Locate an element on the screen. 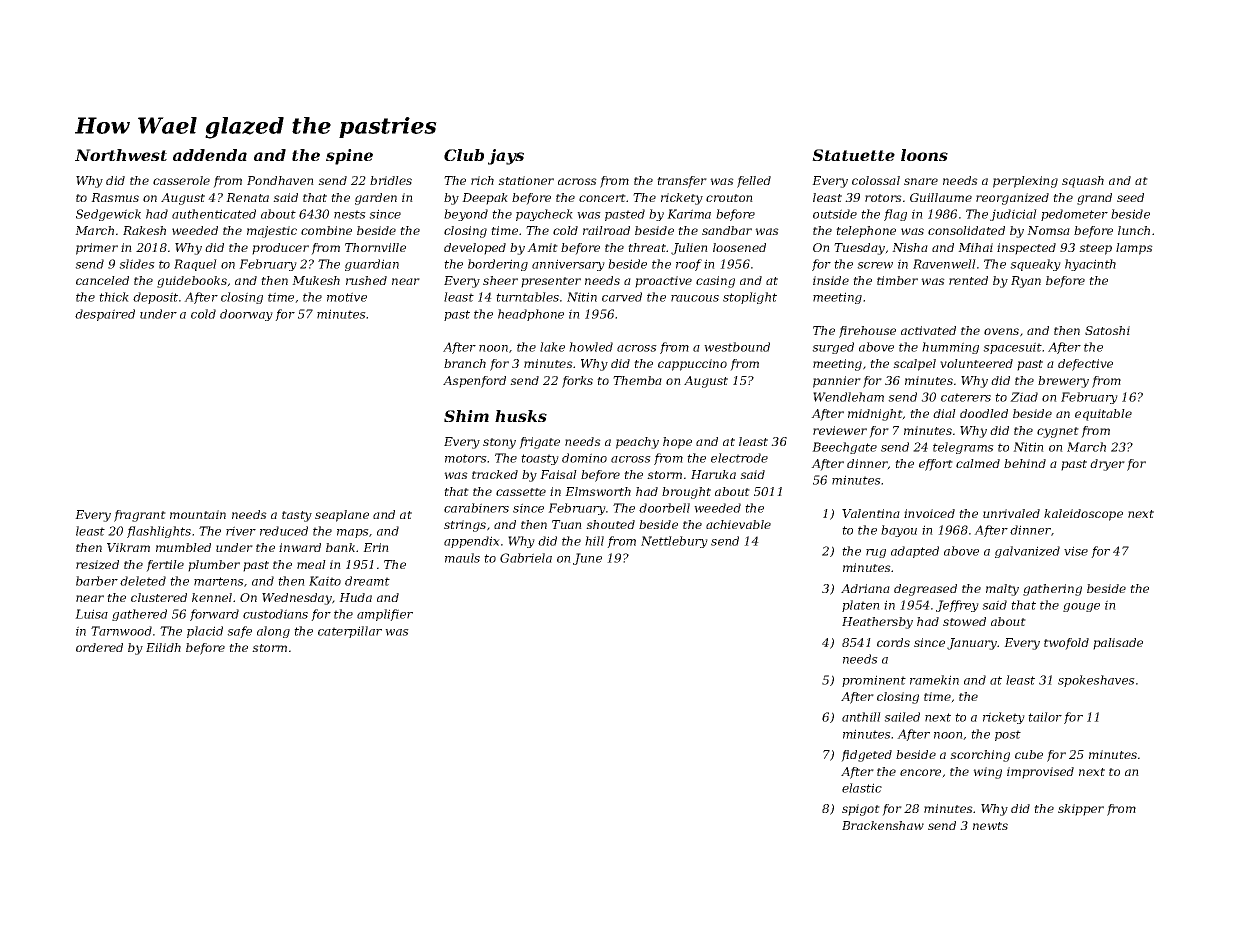 The width and height of the screenshot is (1233, 952). newts is located at coordinates (990, 826).
